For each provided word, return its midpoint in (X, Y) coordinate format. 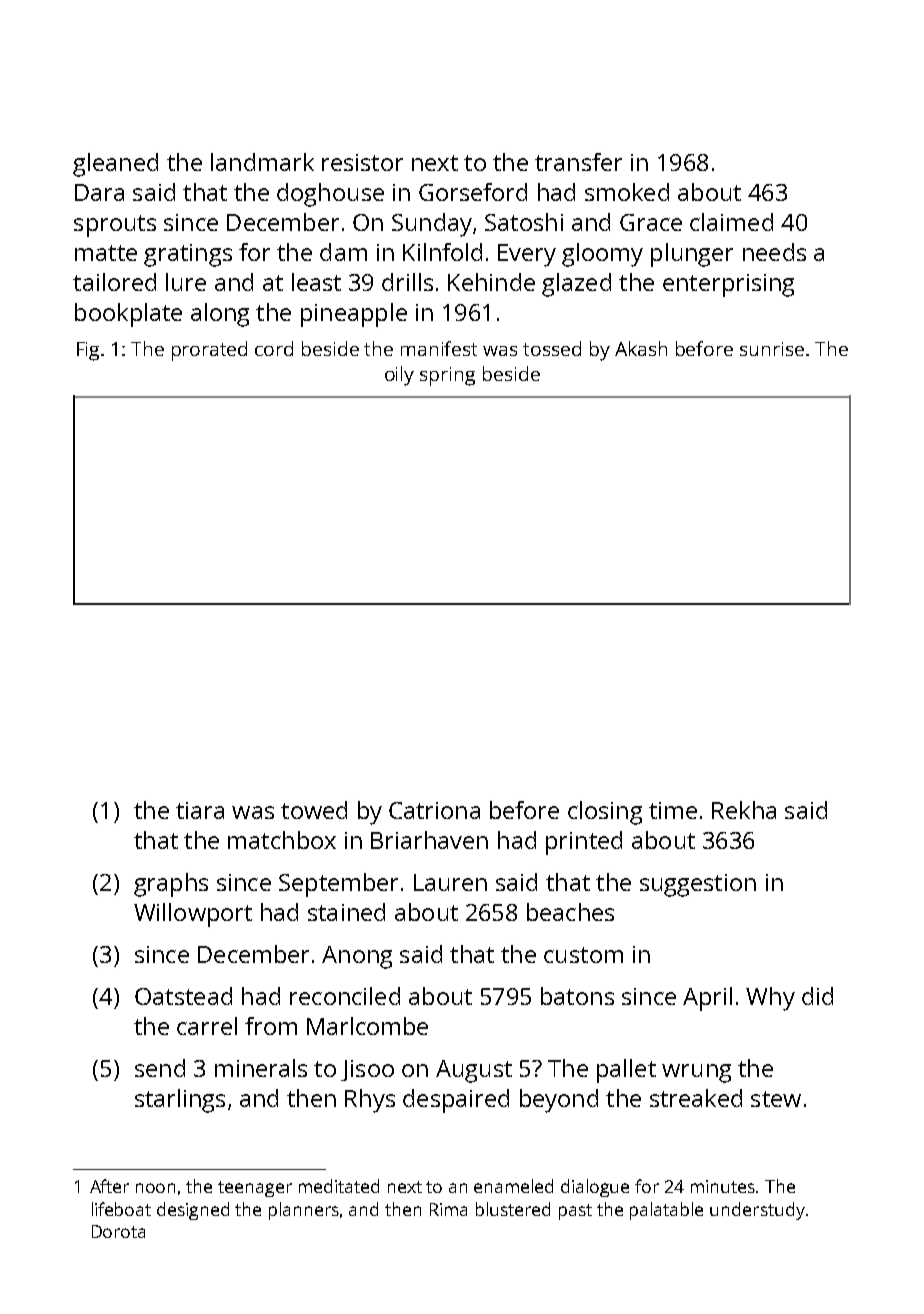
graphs (171, 885)
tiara (200, 810)
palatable (666, 1211)
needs (774, 252)
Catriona (434, 810)
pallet (626, 1071)
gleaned (115, 165)
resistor (362, 162)
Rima (448, 1209)
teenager (255, 1189)
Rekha (744, 810)
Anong (357, 957)
